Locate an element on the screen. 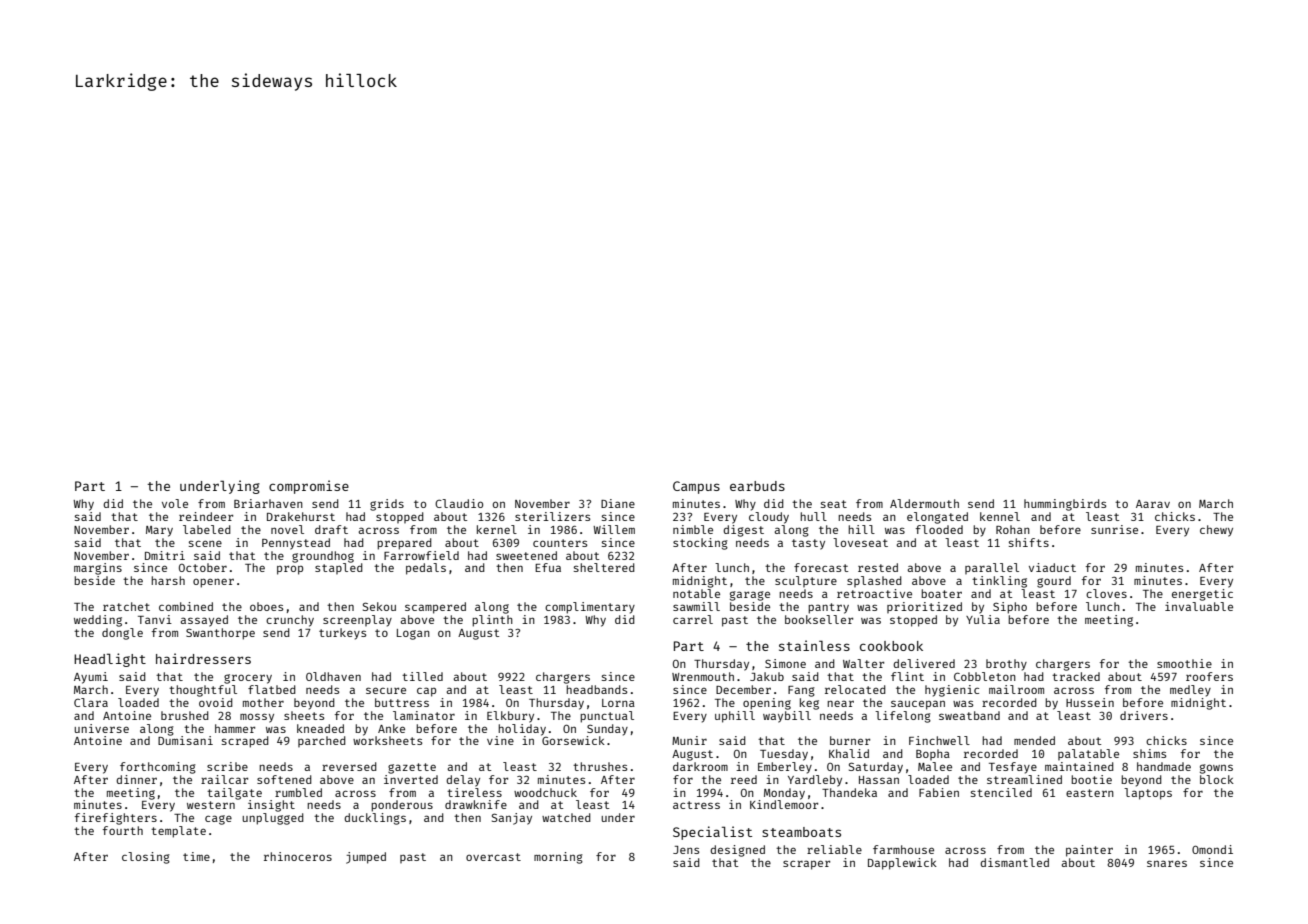  Mary is located at coordinates (159, 531).
